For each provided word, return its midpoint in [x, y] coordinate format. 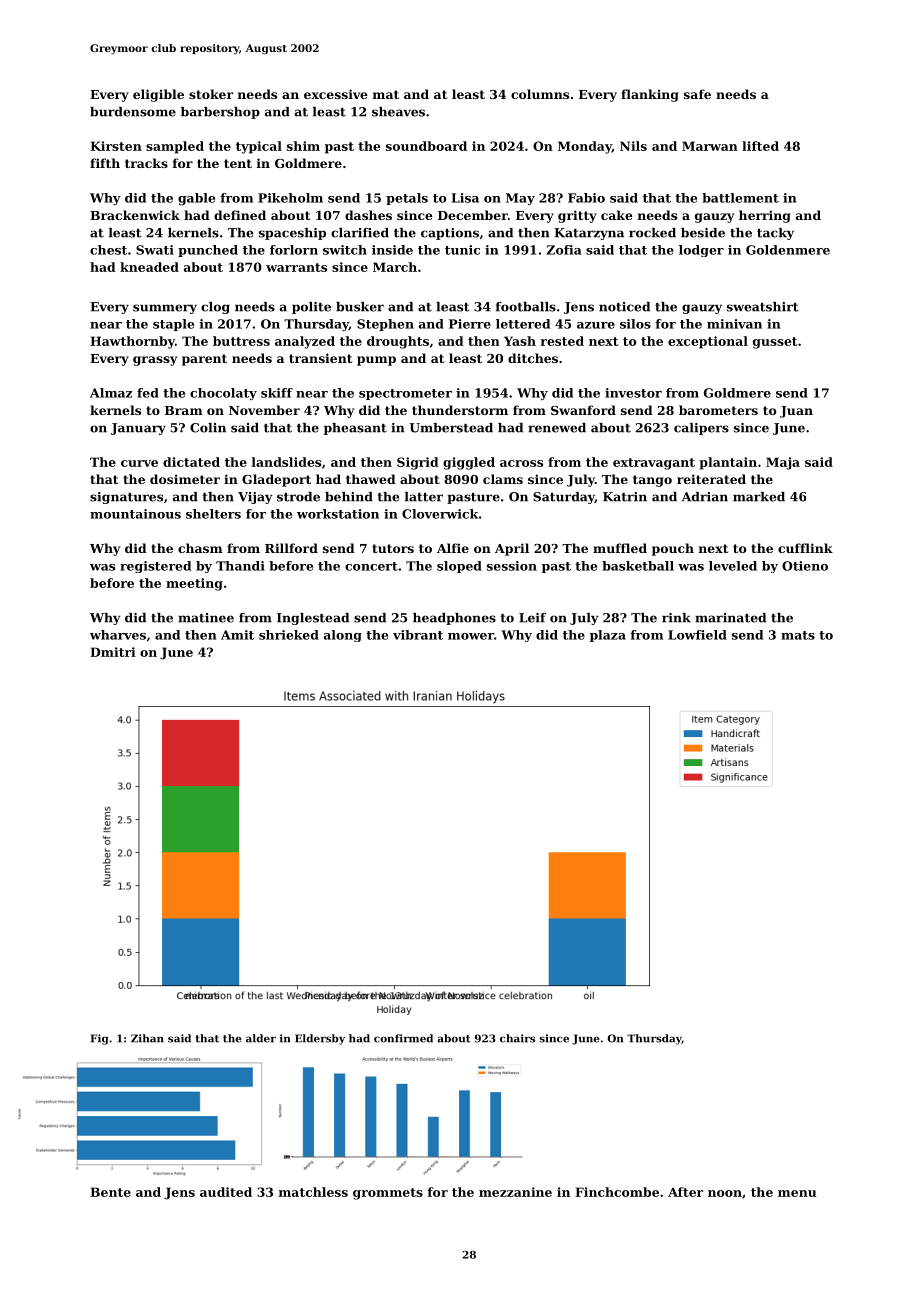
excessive [335, 94]
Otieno [805, 566]
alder [261, 1038]
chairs [517, 1038]
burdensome [133, 112]
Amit [237, 635]
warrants [296, 267]
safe [697, 94]
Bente [110, 1192]
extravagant [654, 464]
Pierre [470, 324]
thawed [371, 479]
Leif [532, 618]
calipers [701, 429]
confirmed [403, 1038]
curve [139, 463]
